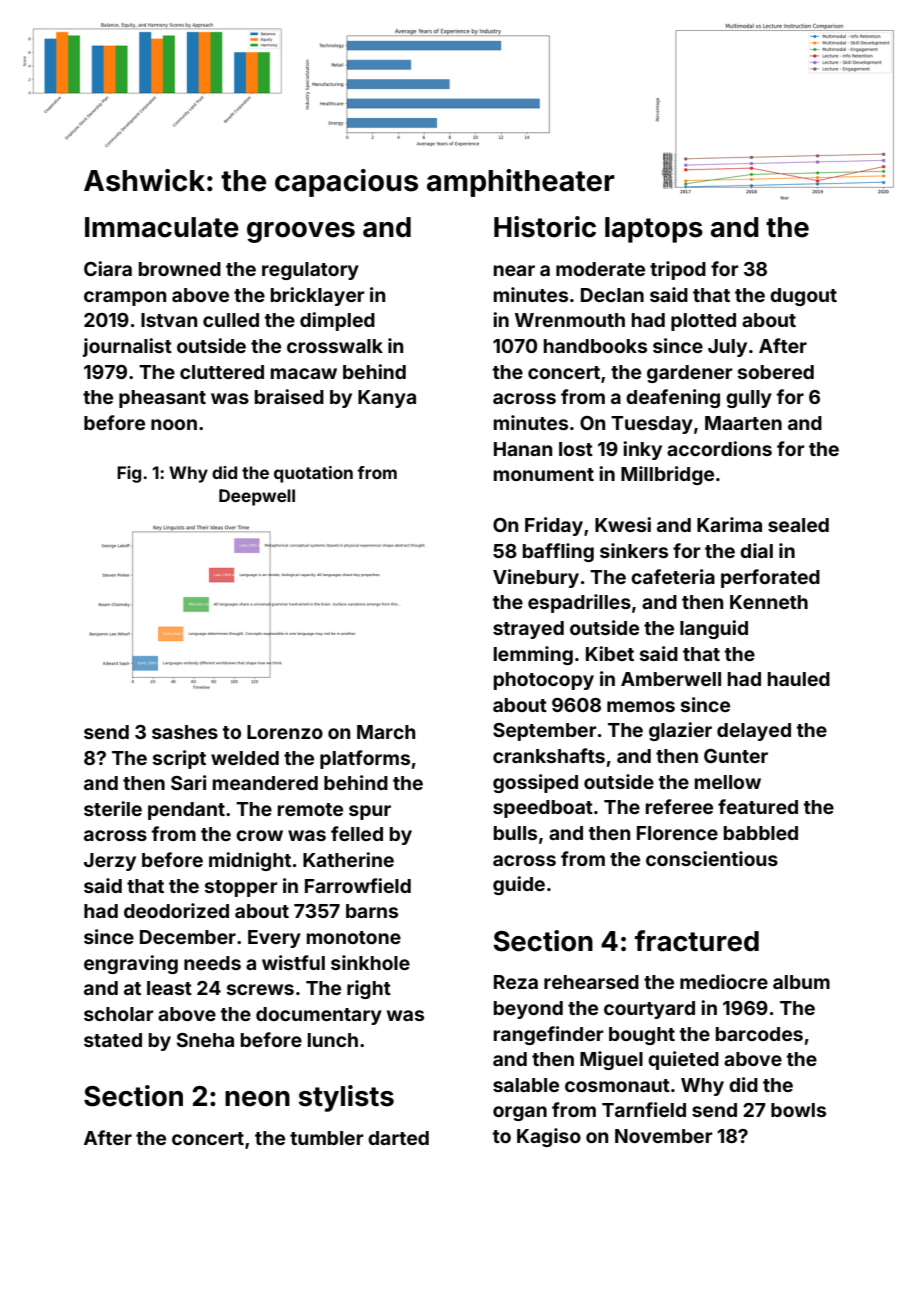 The width and height of the screenshot is (924, 1311). I want to click on Tarnfield, so click(644, 1109).
